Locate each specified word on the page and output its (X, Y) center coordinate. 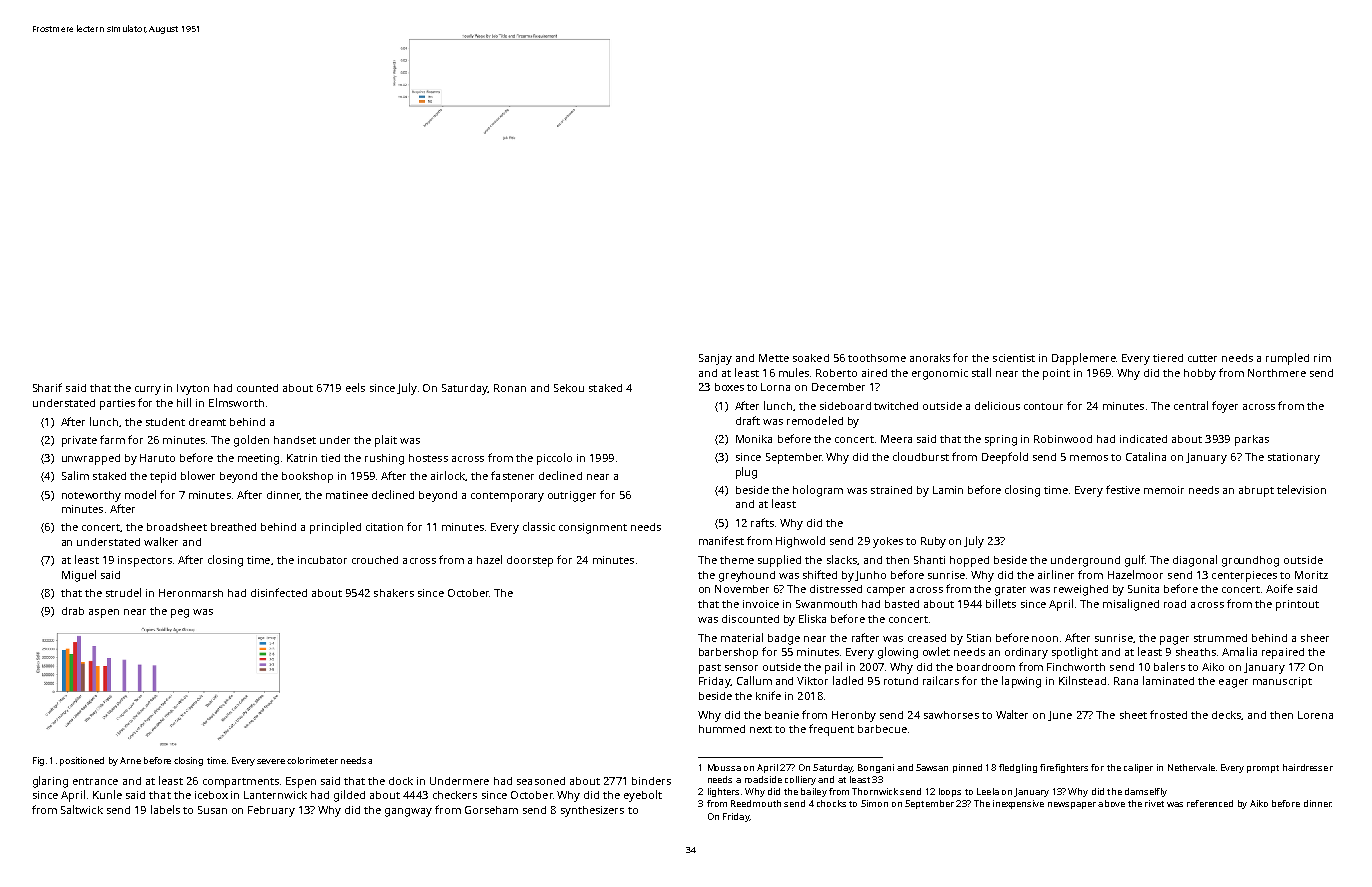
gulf (1135, 561)
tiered (1168, 358)
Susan (212, 810)
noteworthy (91, 496)
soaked (811, 358)
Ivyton (193, 389)
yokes (888, 542)
